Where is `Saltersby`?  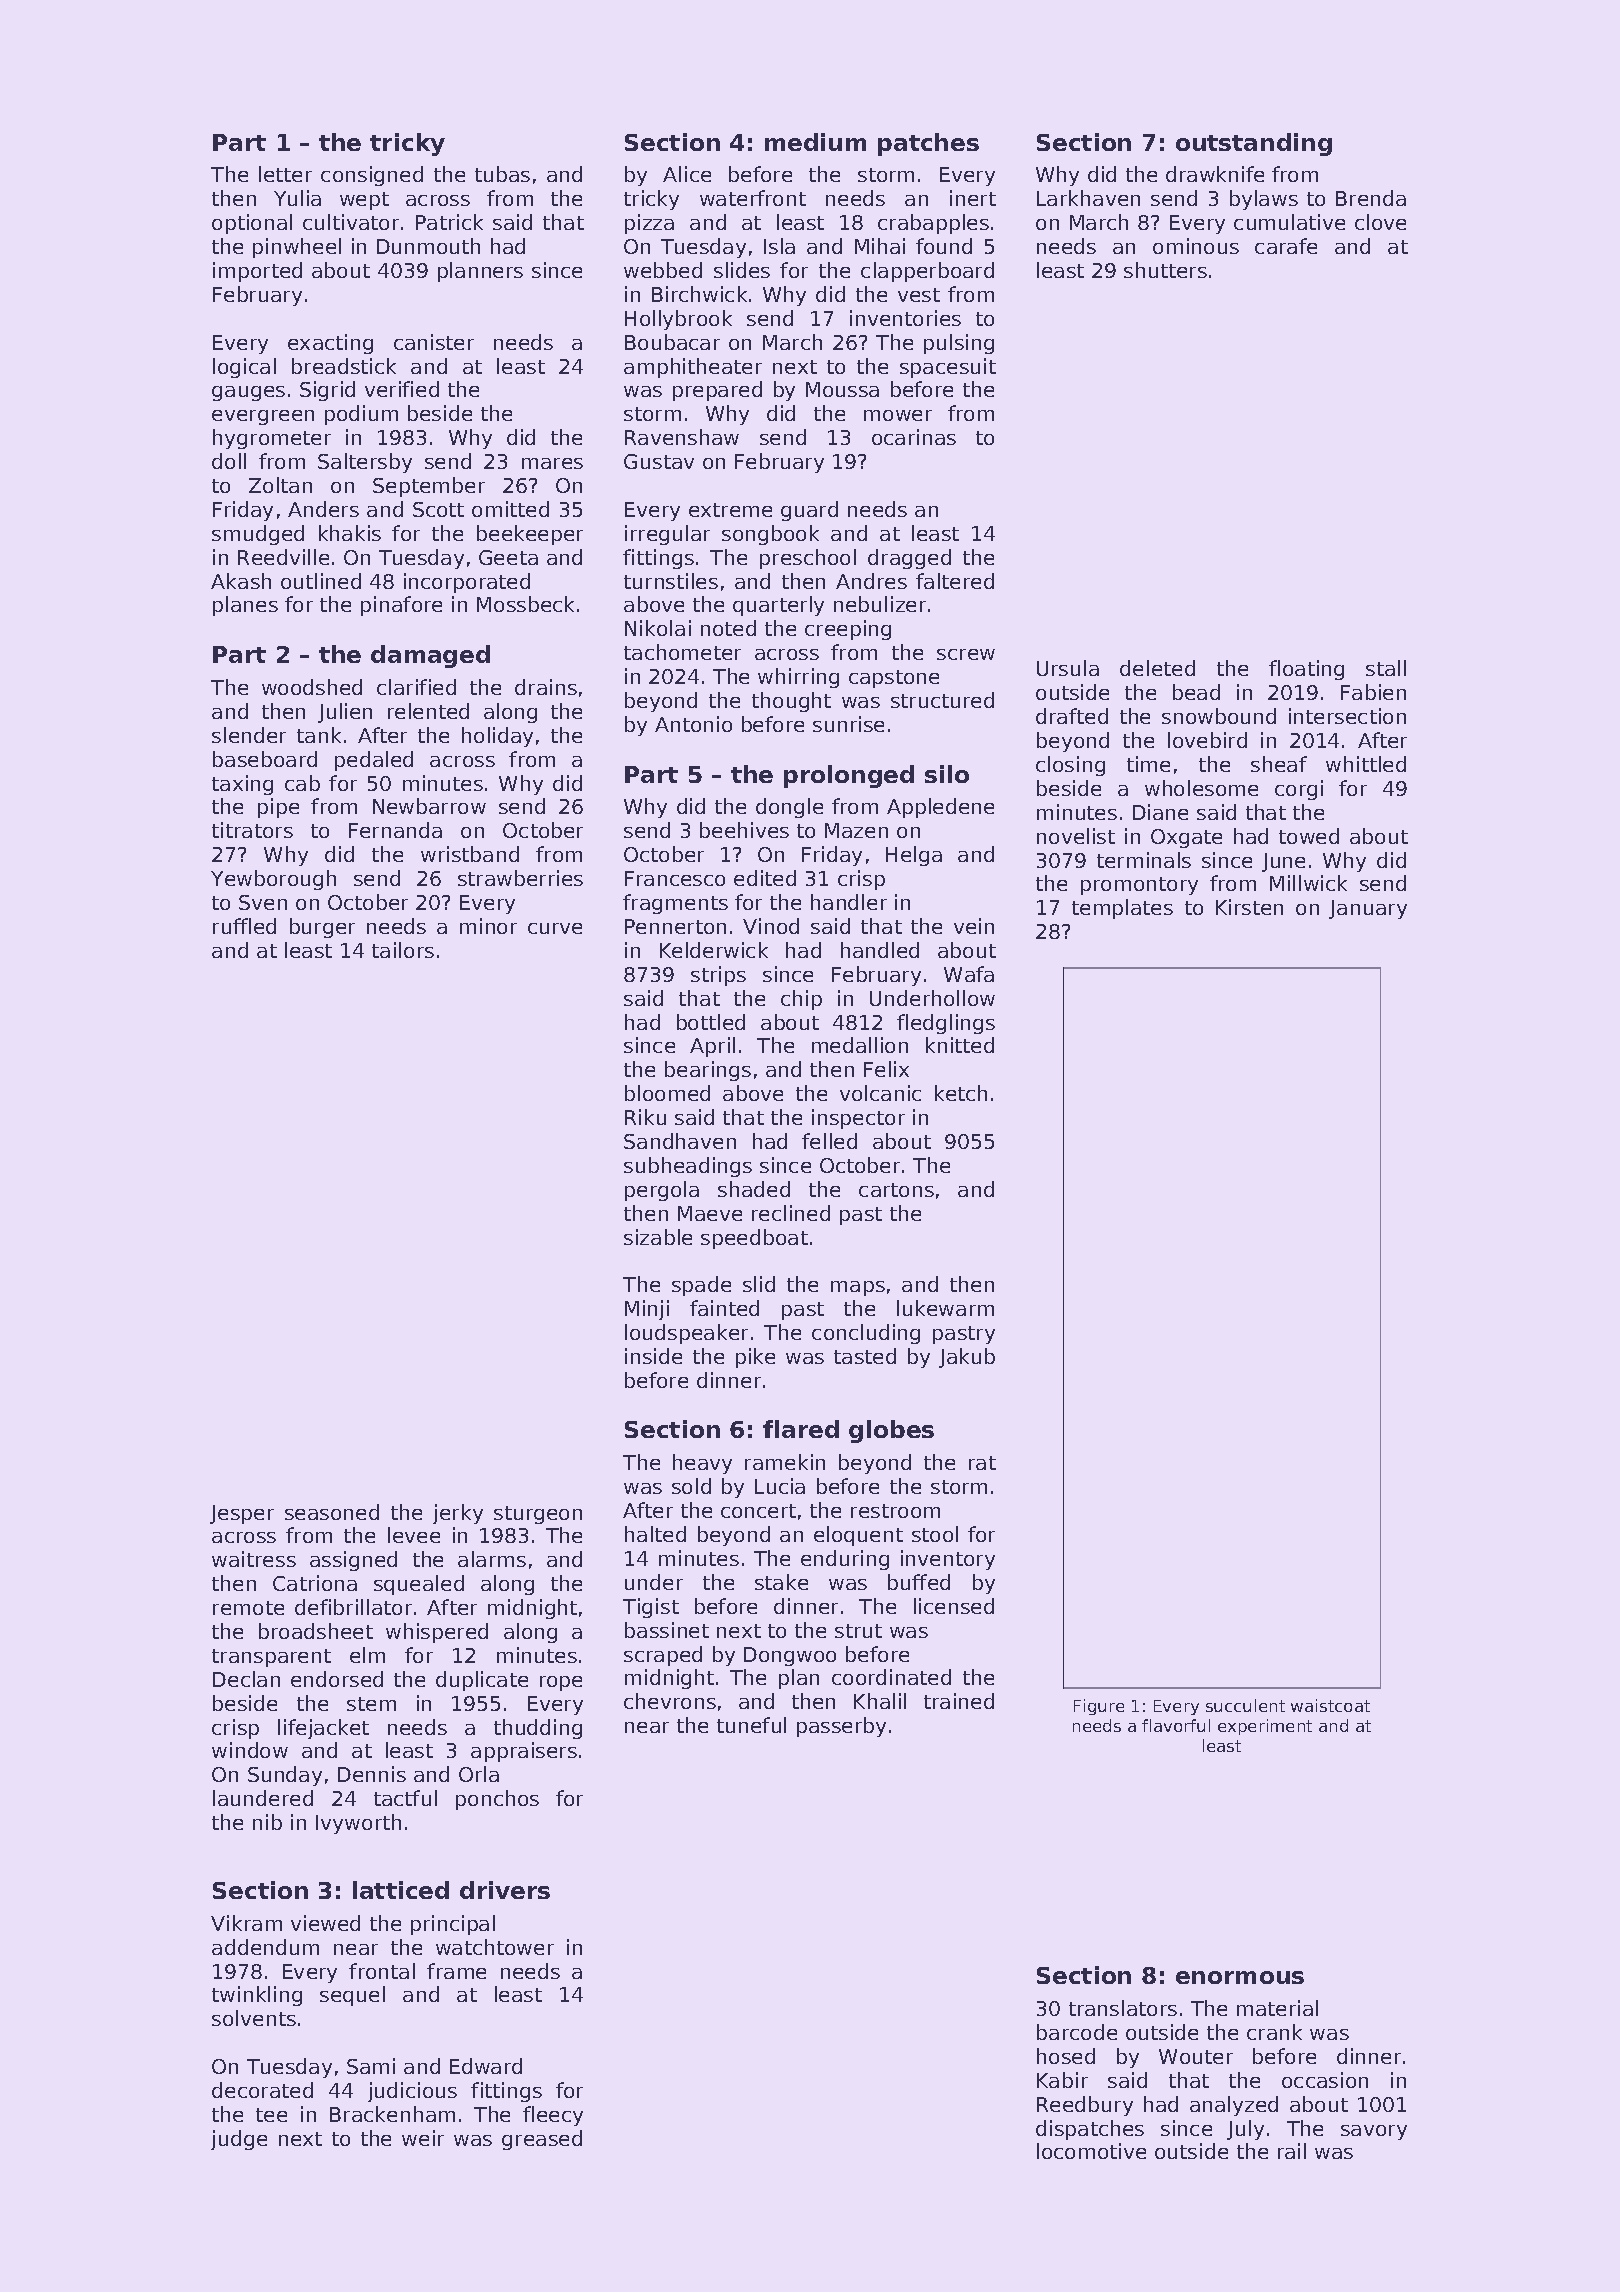
Saltersby is located at coordinates (365, 463).
